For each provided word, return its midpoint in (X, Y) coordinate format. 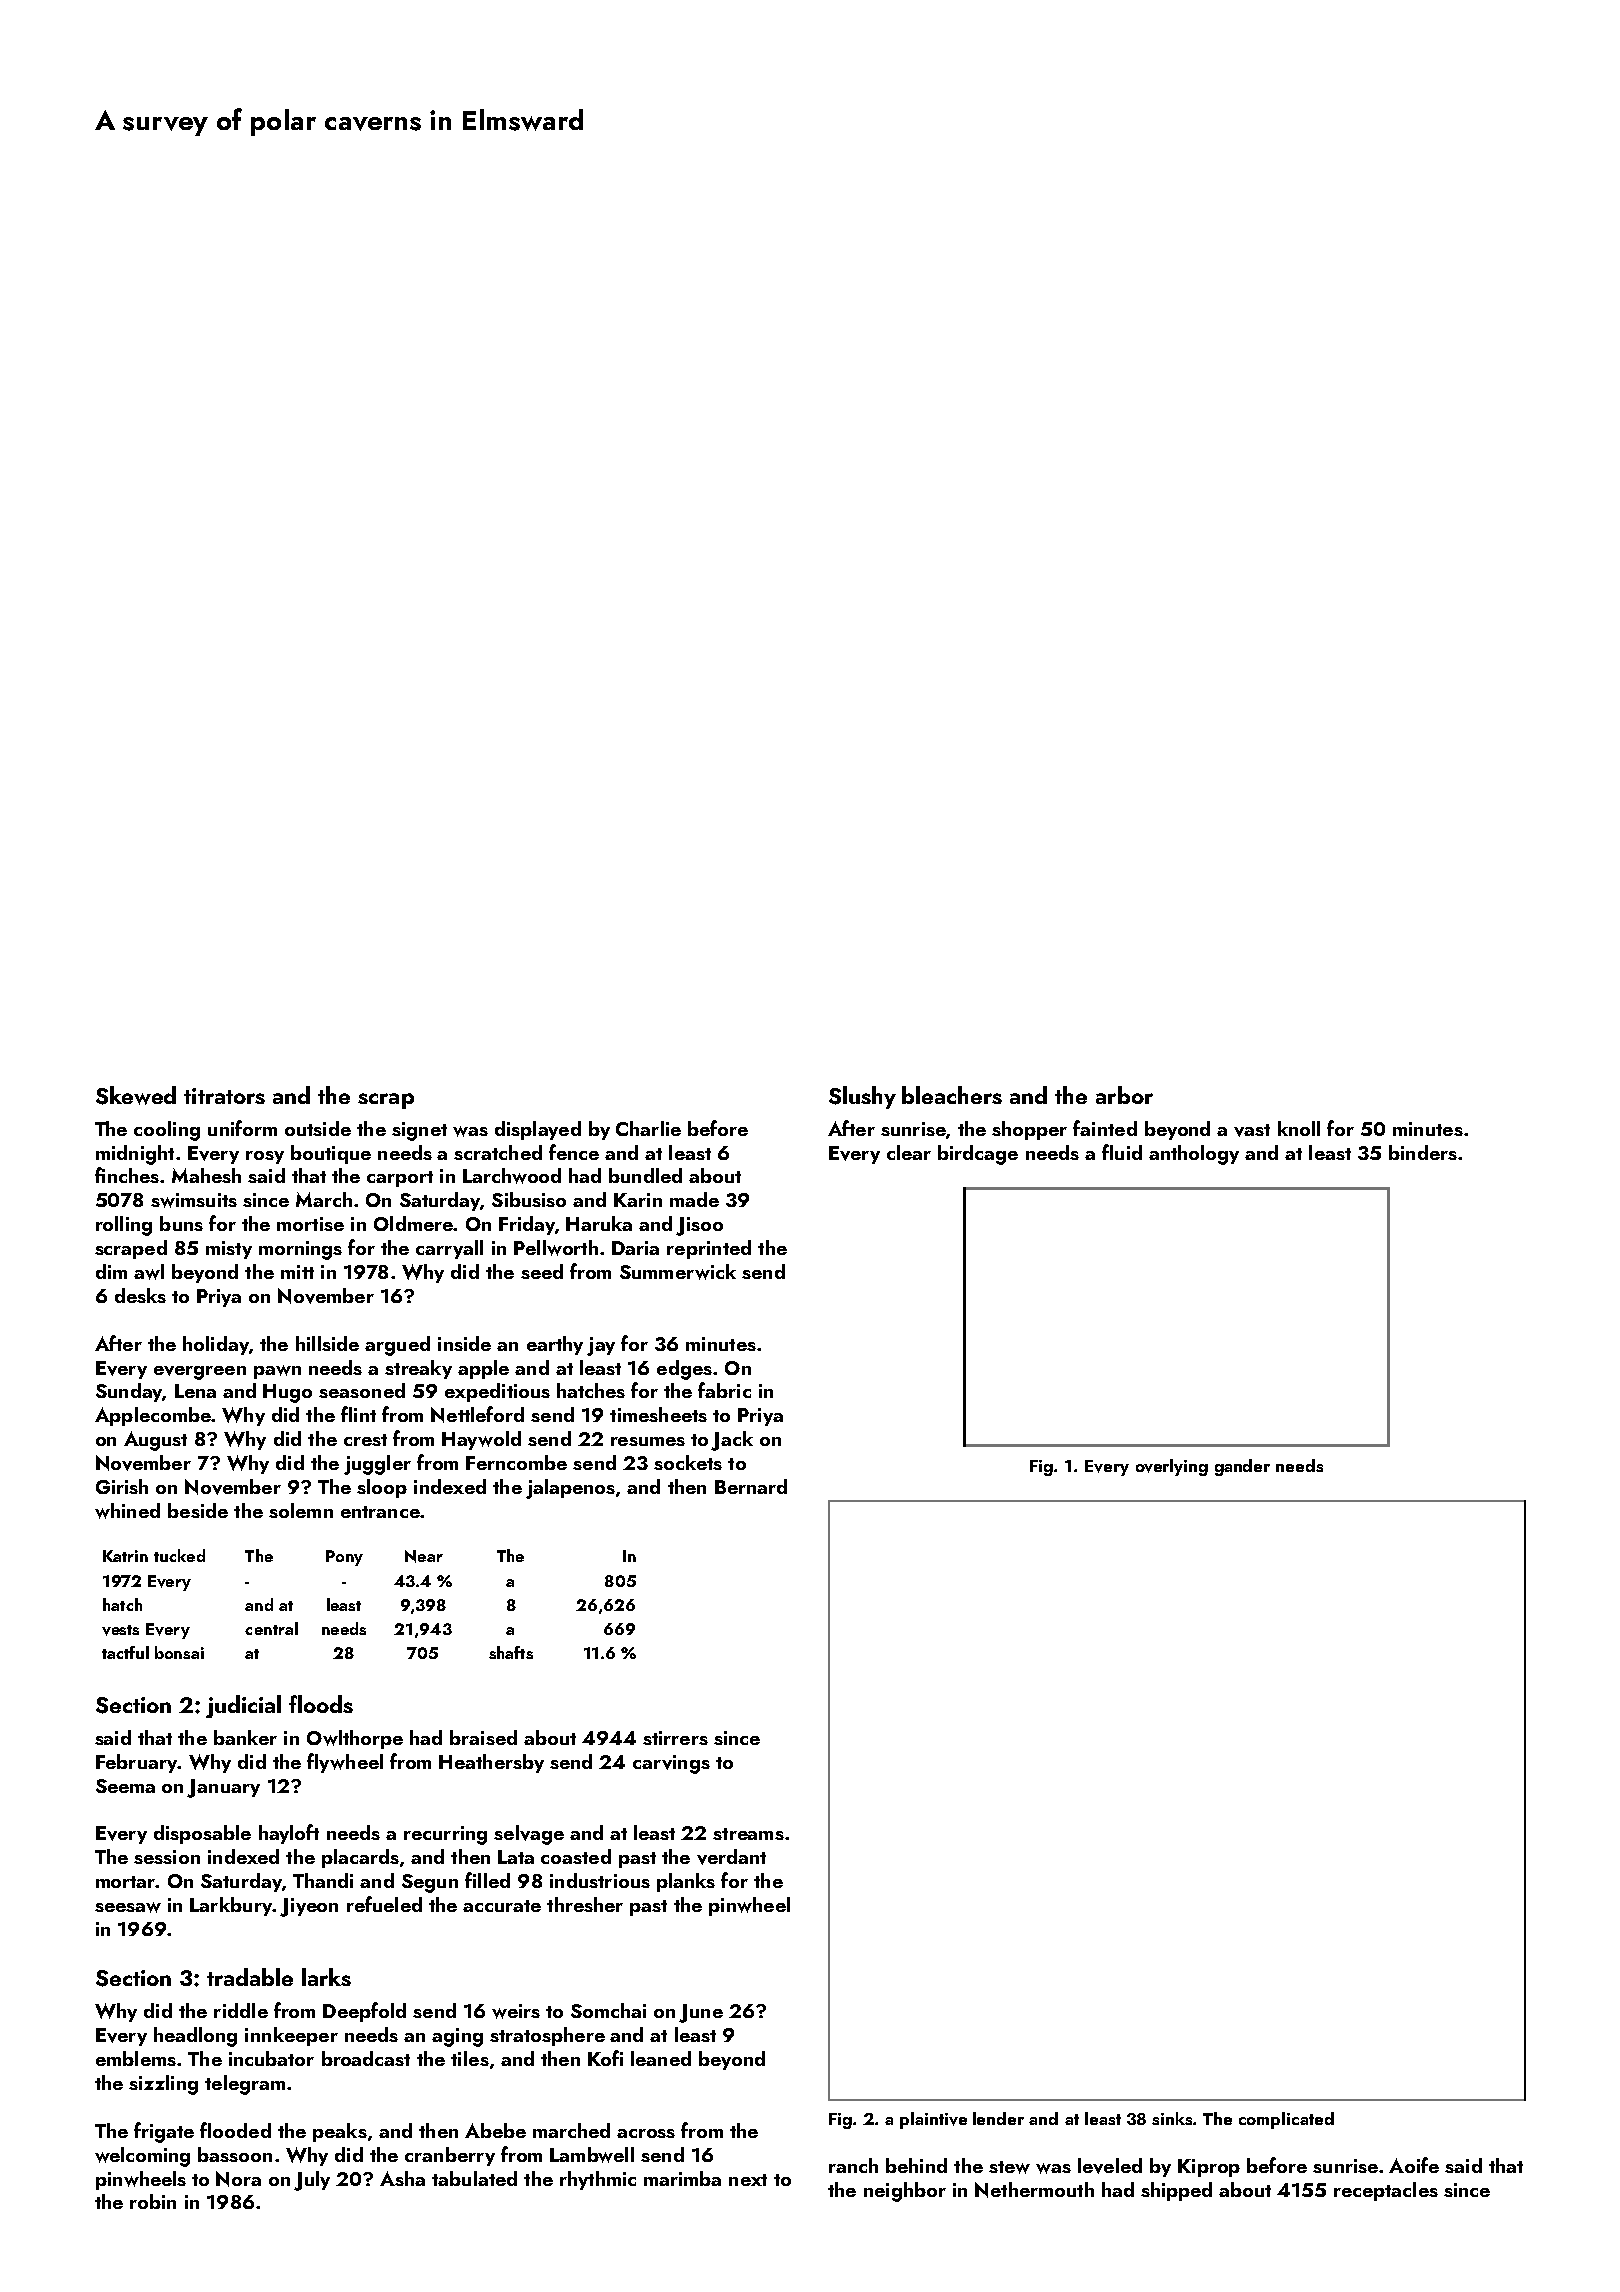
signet (419, 1131)
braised (483, 1737)
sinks (1173, 2118)
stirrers (675, 1738)
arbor (1124, 1095)
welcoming (142, 2157)
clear (909, 1152)
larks (326, 1977)
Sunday (129, 1392)
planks (686, 1882)
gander (1242, 1467)
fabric (724, 1390)
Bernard (751, 1486)
